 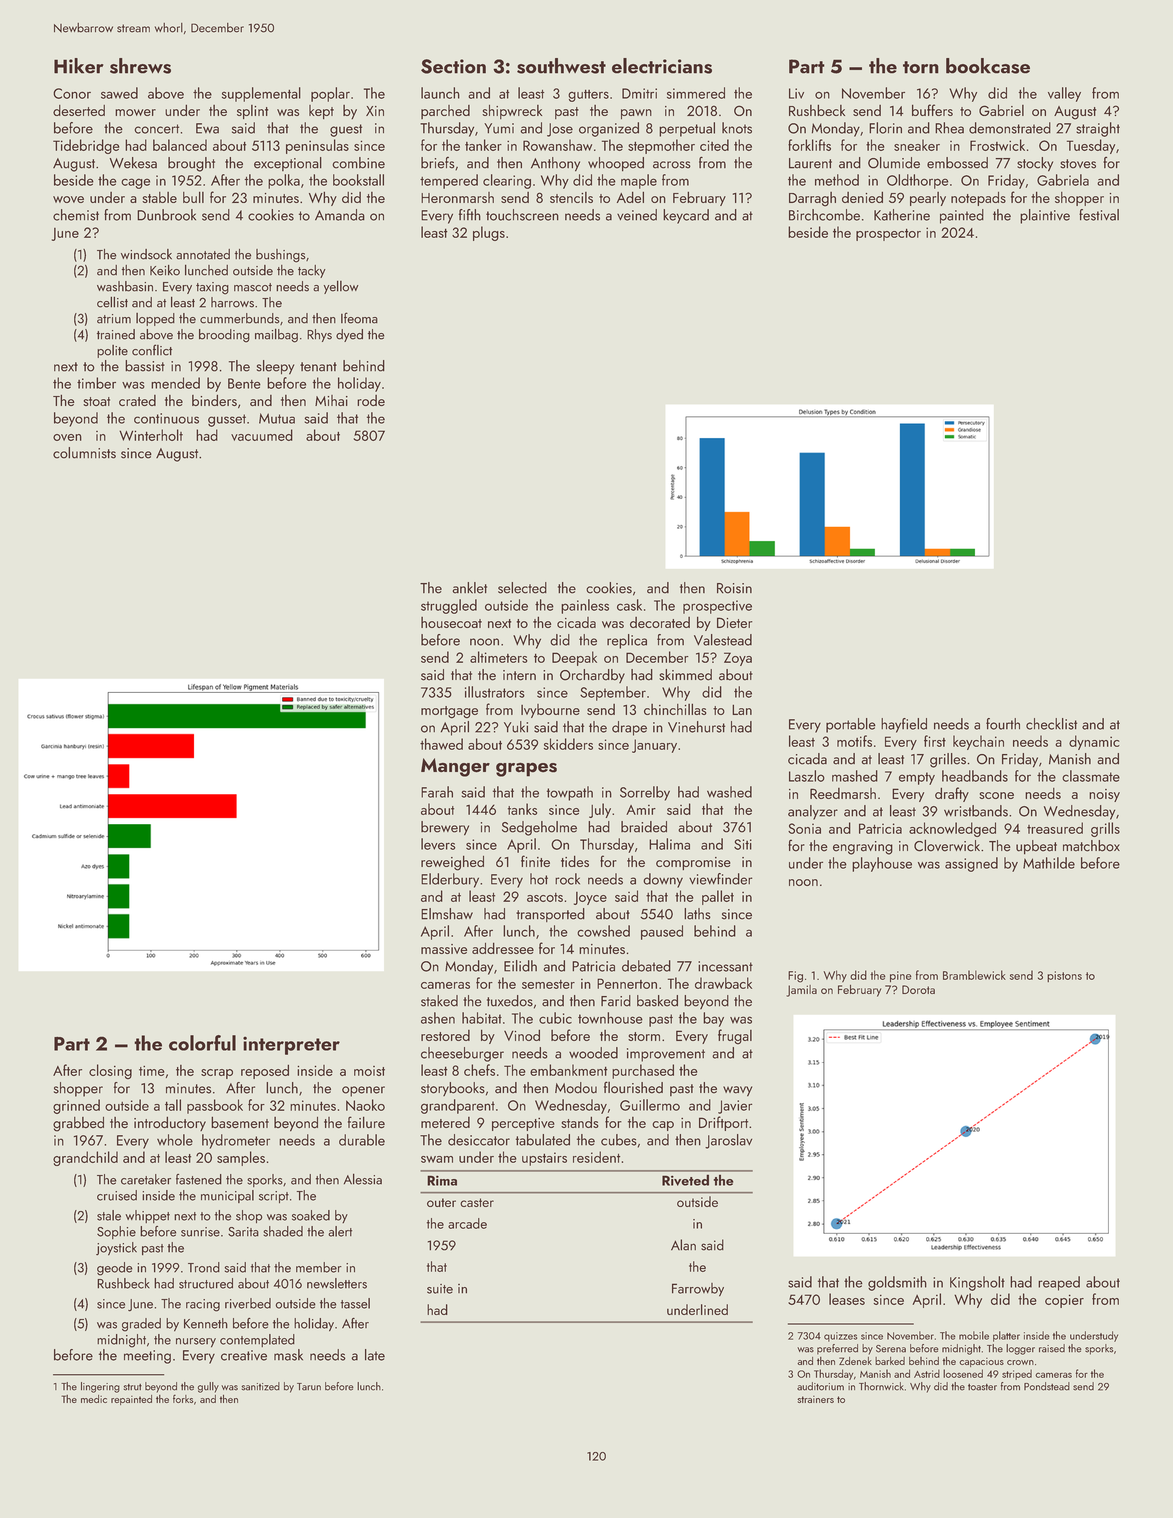 I want to click on keycard, so click(x=686, y=216).
